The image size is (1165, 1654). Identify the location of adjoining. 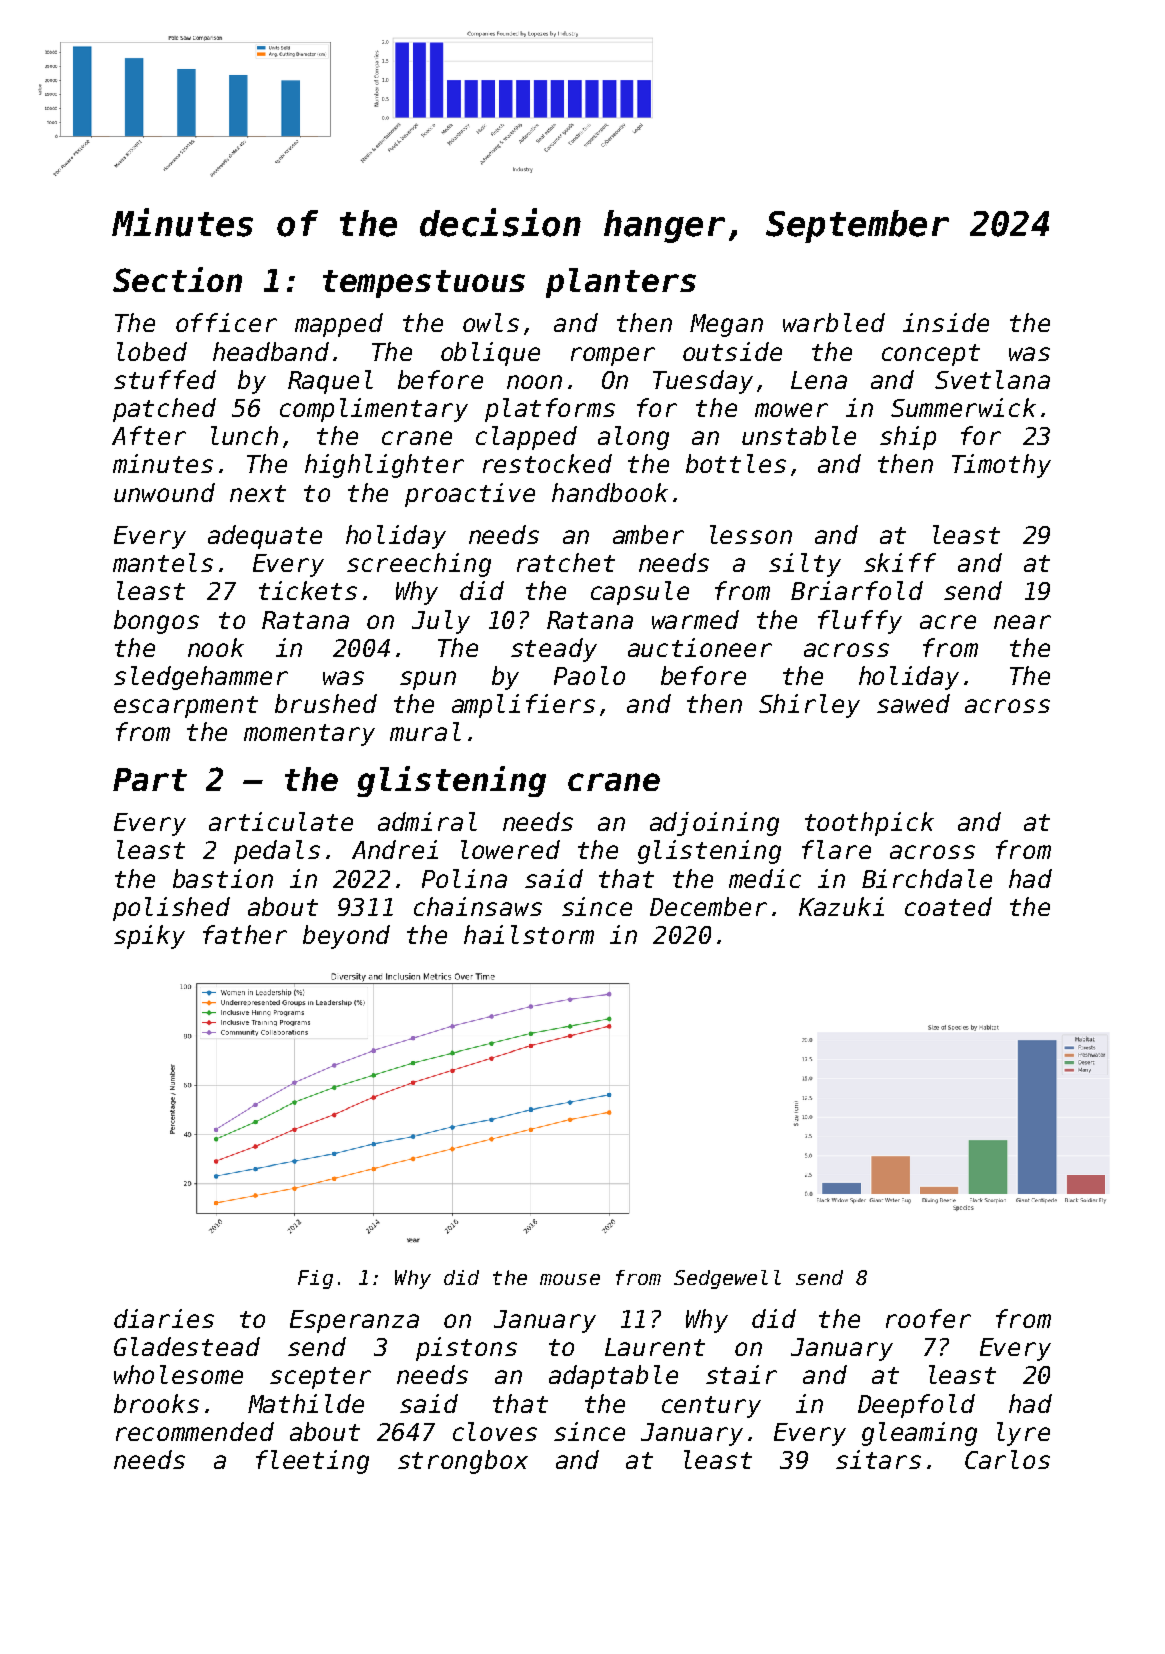
(714, 824).
